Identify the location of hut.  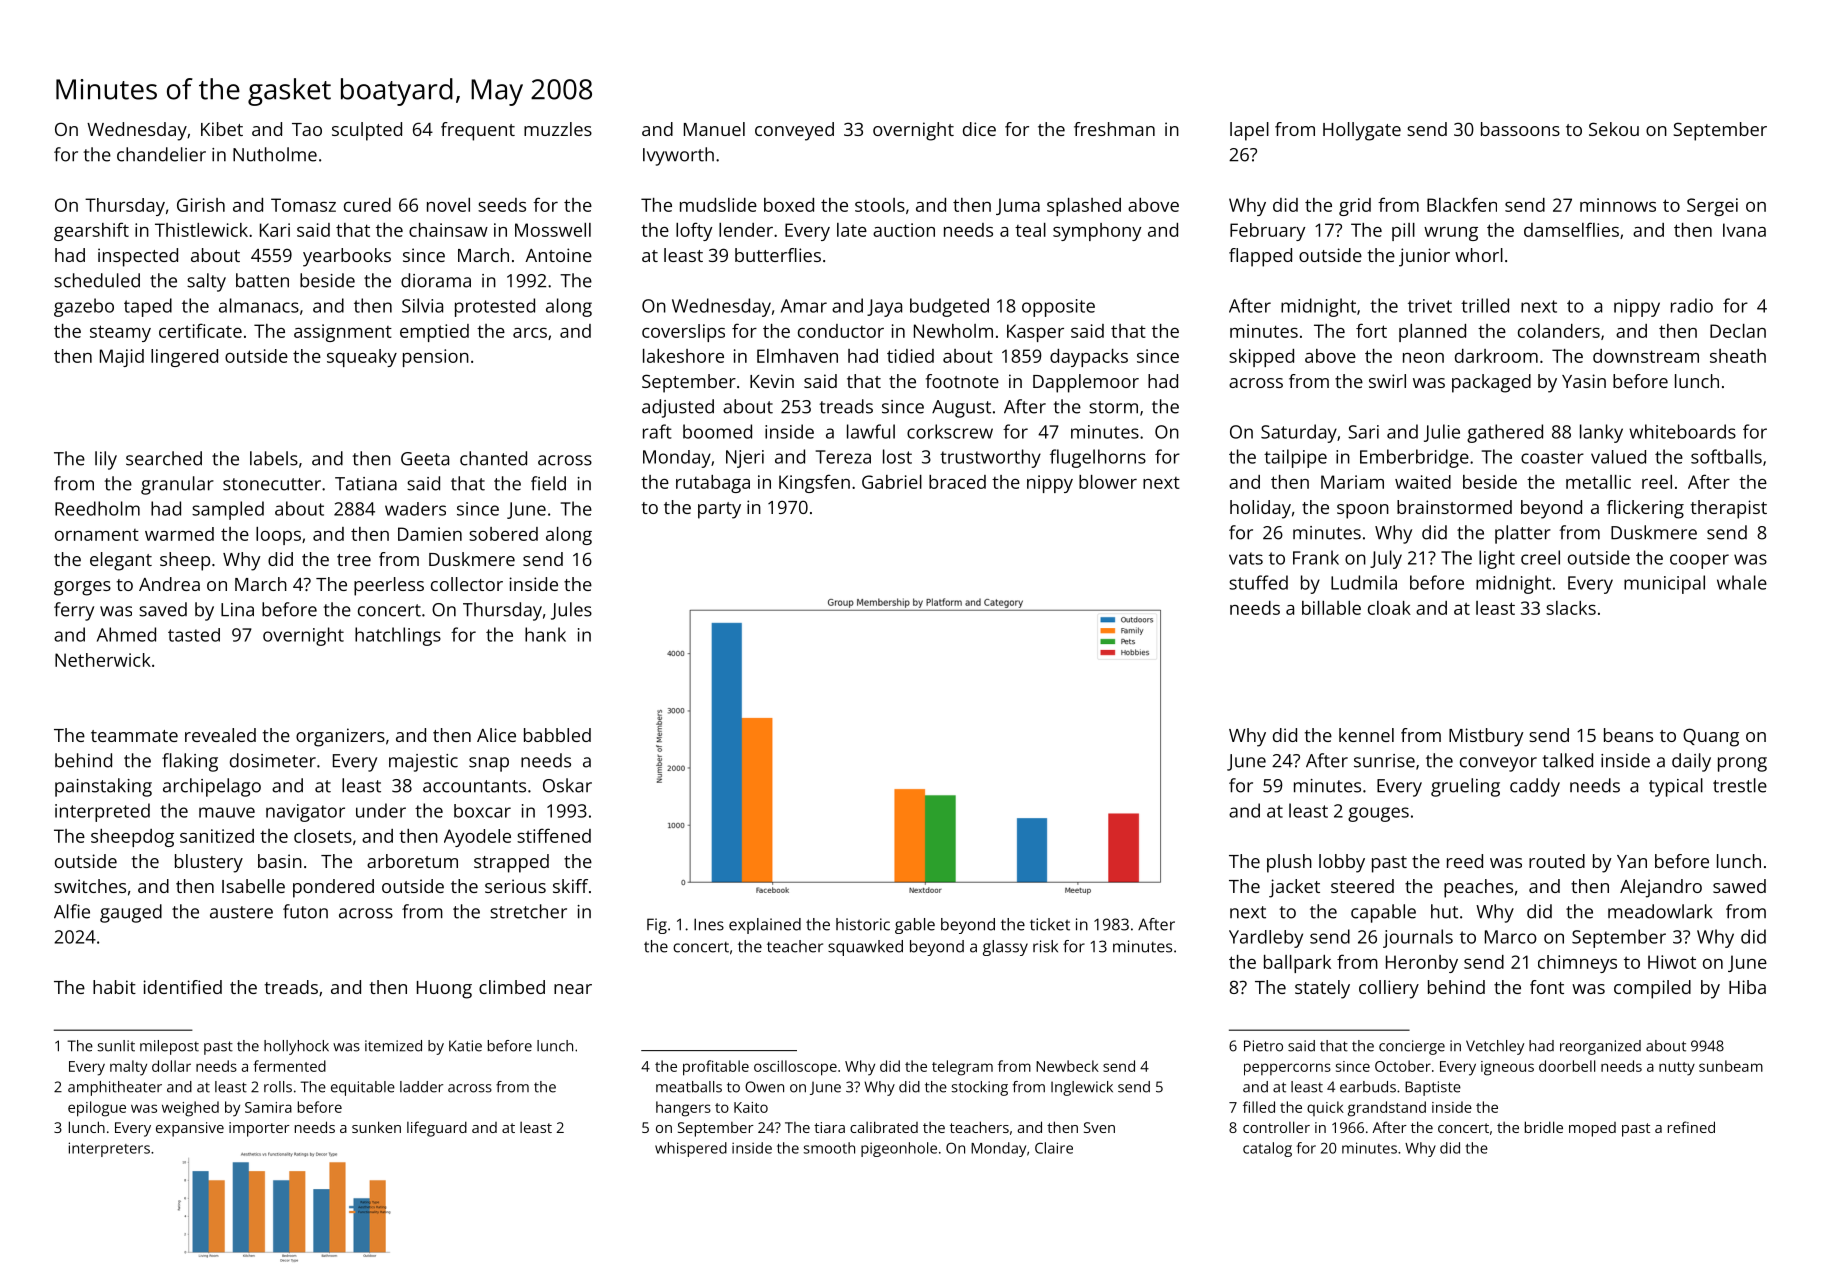
(1444, 911).
